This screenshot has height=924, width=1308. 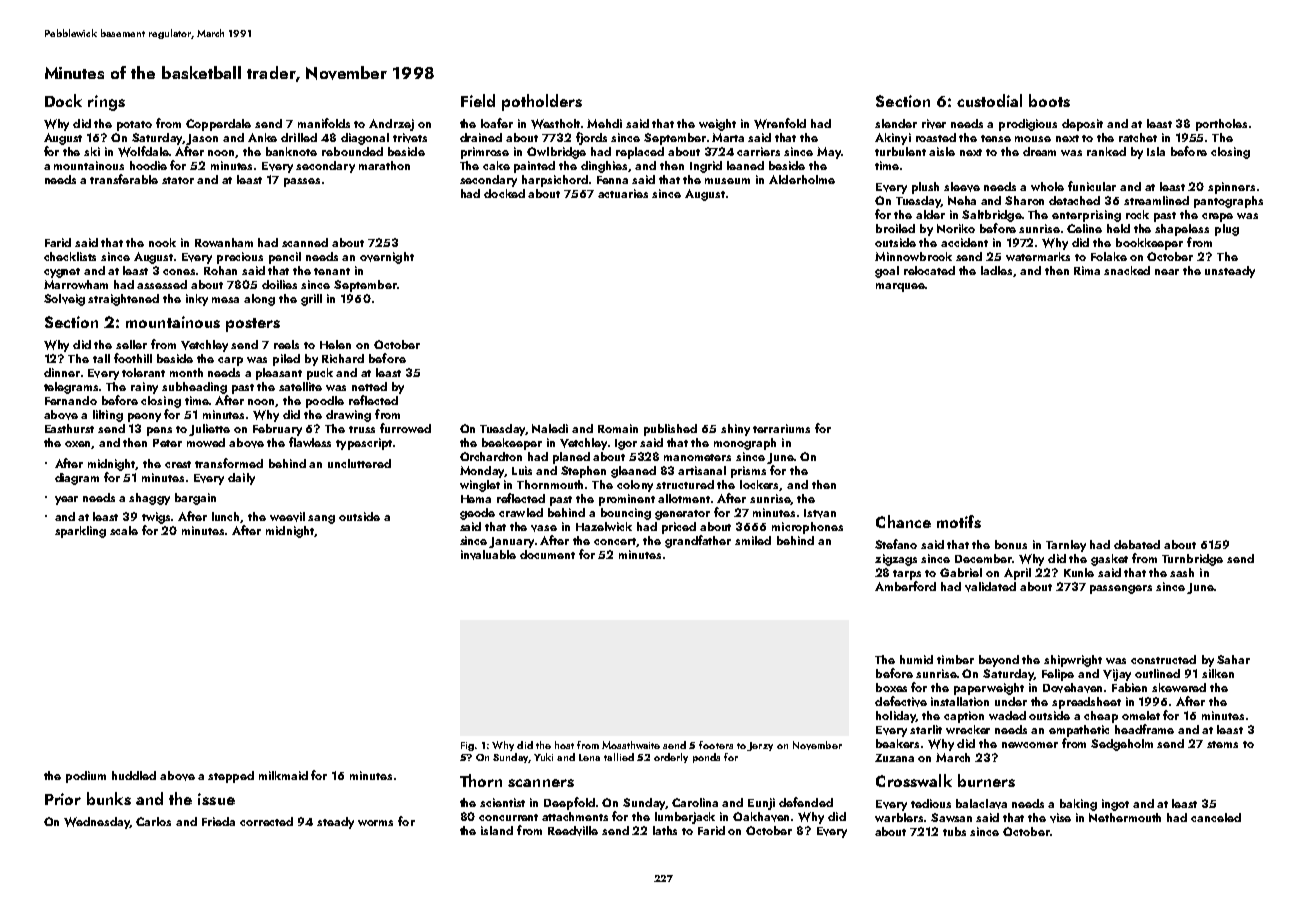 What do you see at coordinates (106, 103) in the screenshot?
I see `rings` at bounding box center [106, 103].
